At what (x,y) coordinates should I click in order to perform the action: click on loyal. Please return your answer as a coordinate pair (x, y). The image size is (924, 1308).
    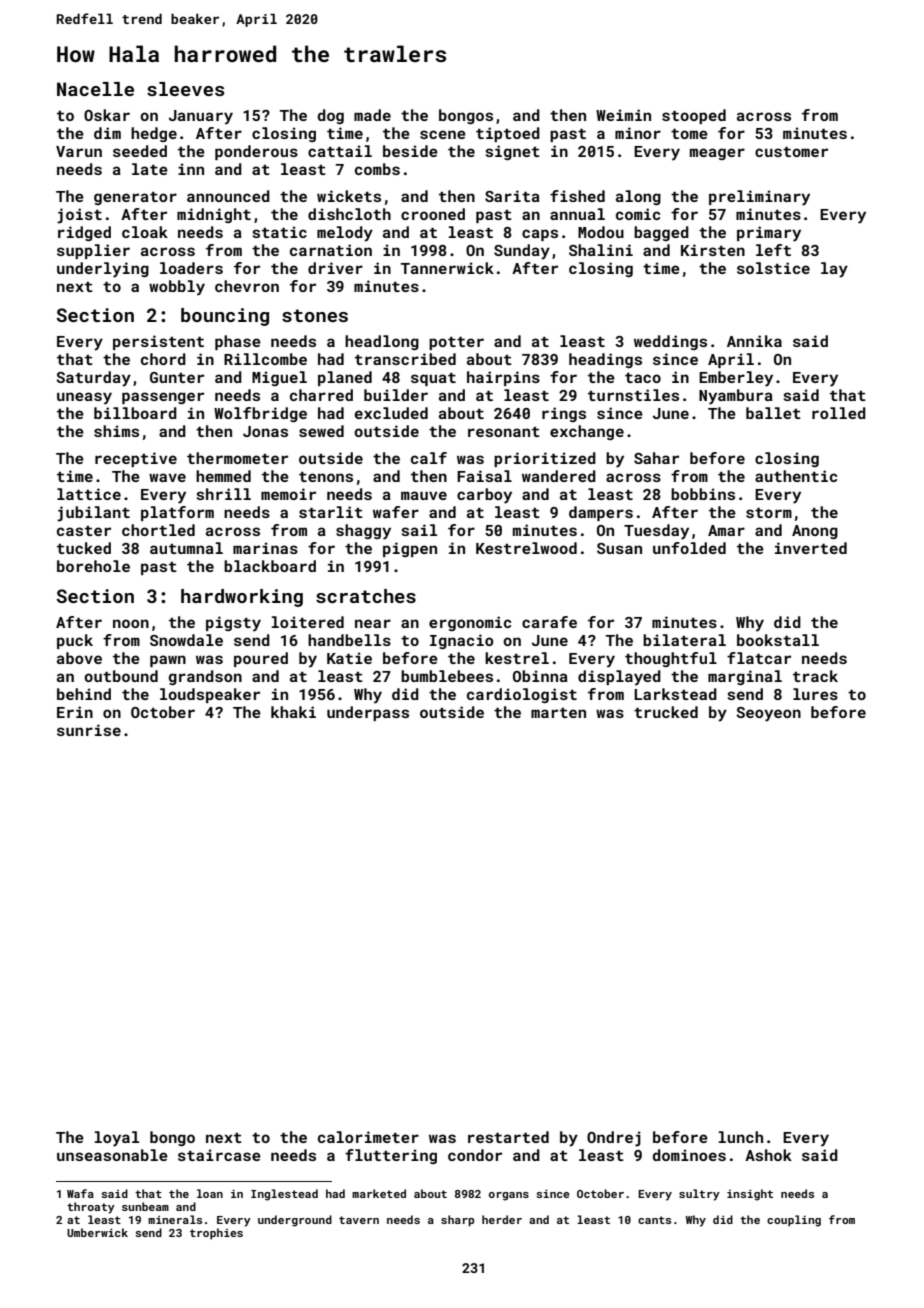
    Looking at the image, I should click on (116, 1139).
